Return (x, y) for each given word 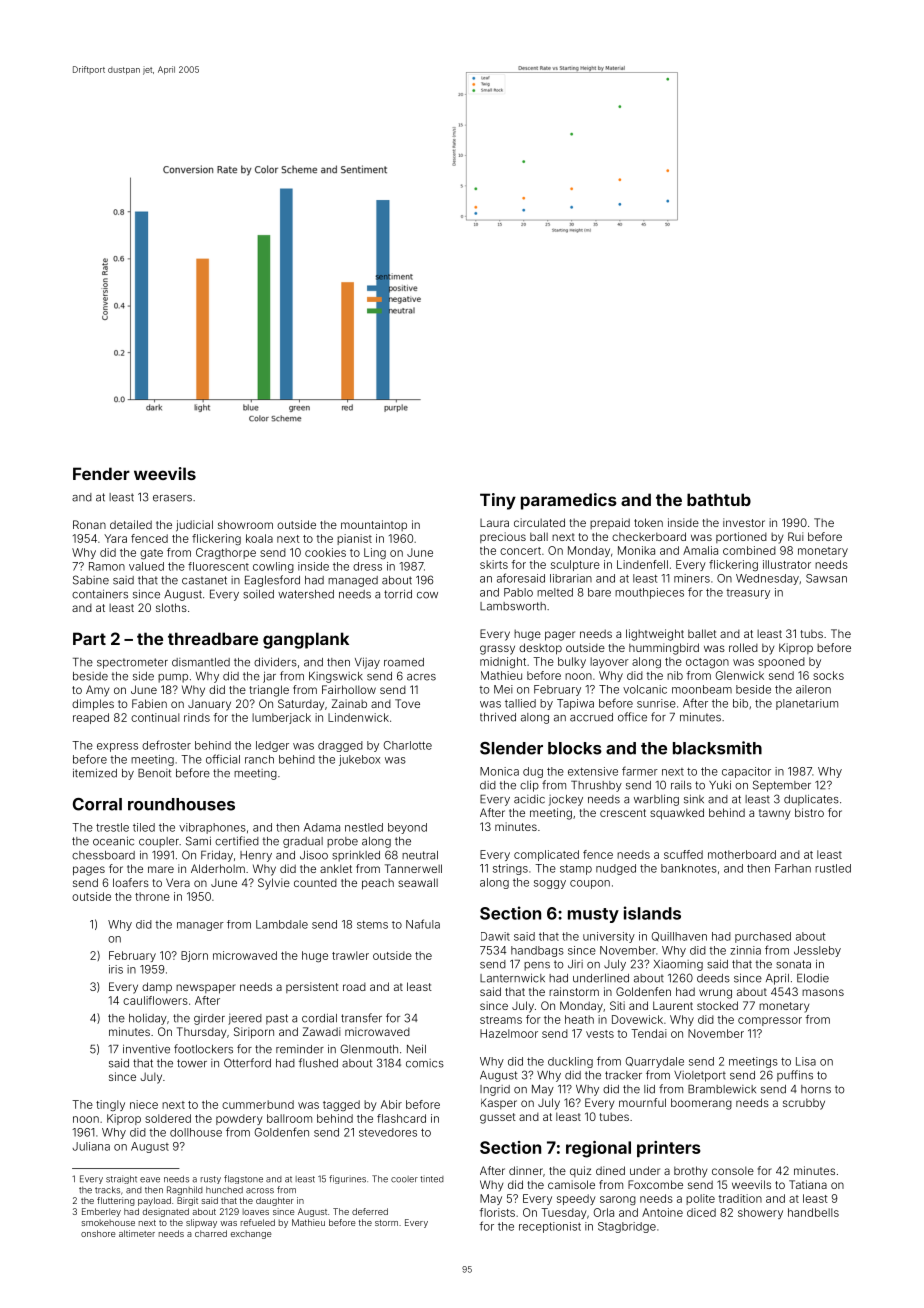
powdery (239, 1119)
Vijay (367, 663)
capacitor (746, 772)
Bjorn (194, 956)
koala (259, 538)
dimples (93, 705)
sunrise (656, 703)
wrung (715, 994)
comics (425, 1063)
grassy (497, 650)
